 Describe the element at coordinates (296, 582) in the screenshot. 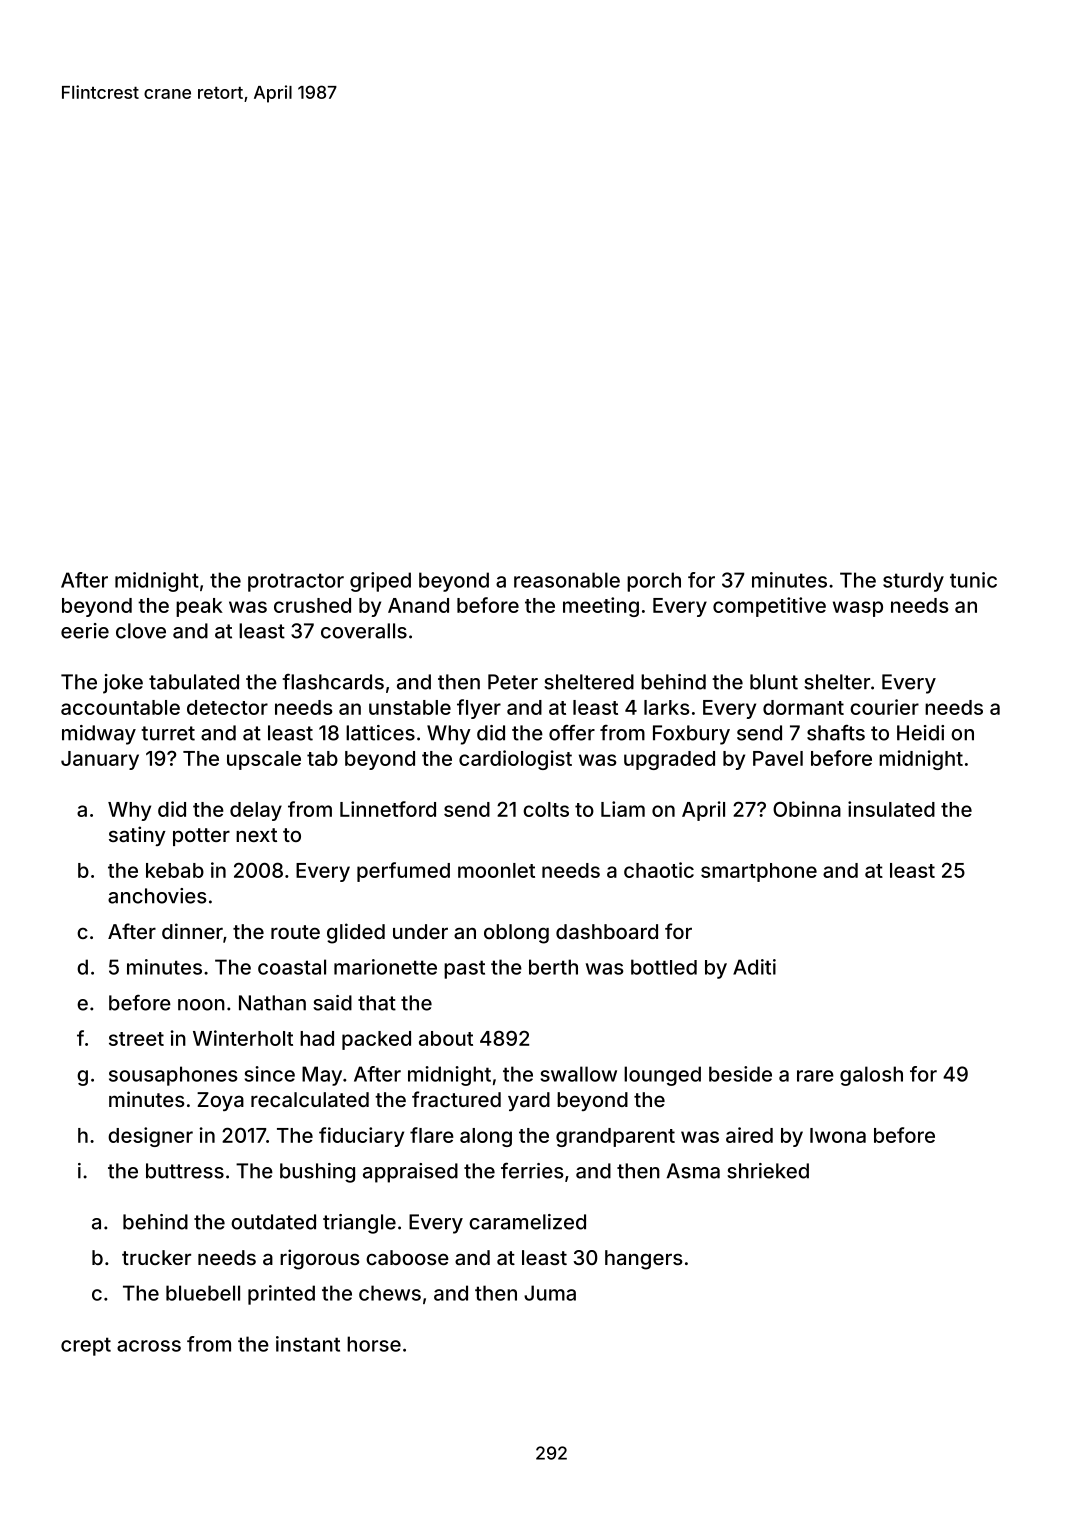

I see `protractor` at that location.
